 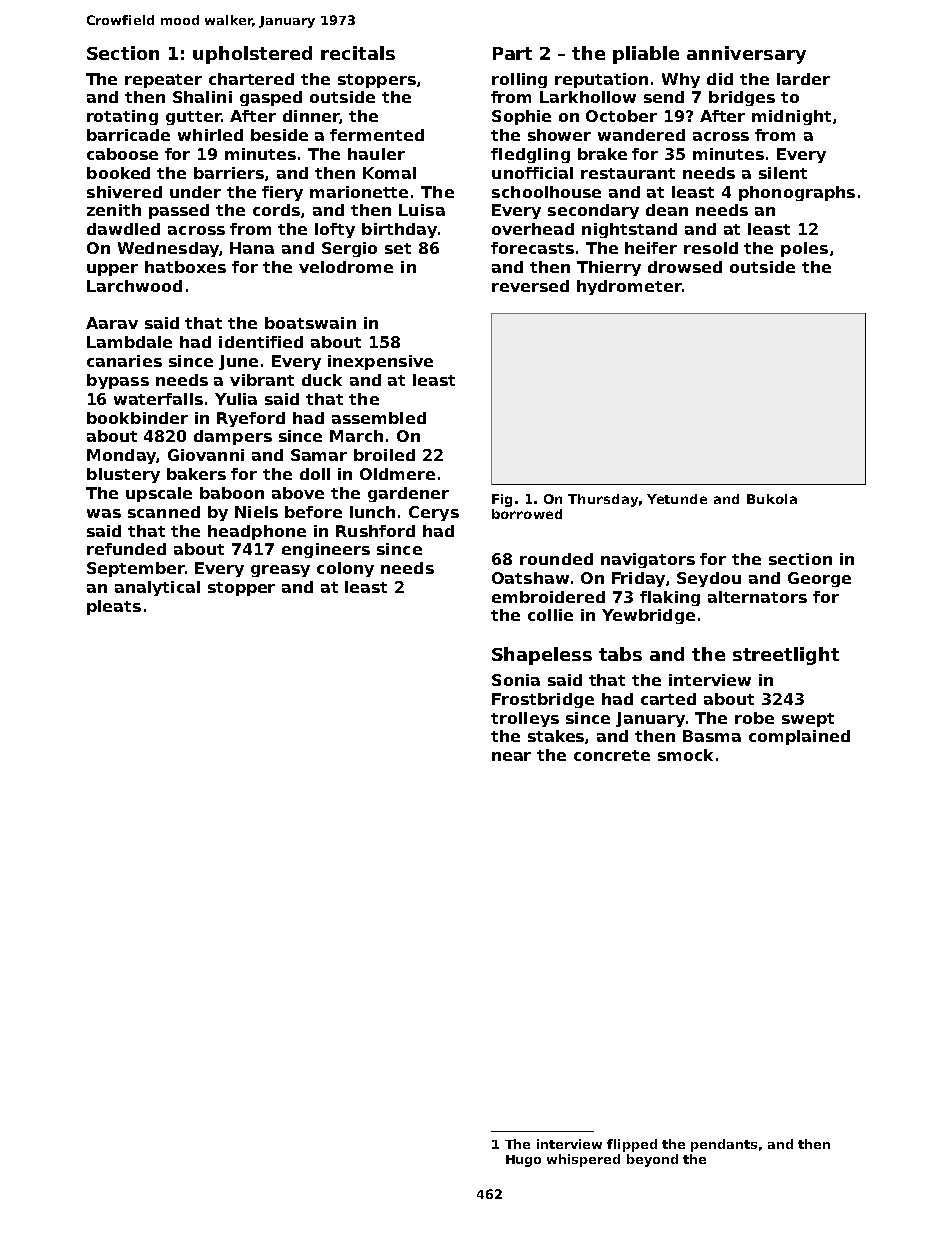 What do you see at coordinates (252, 55) in the screenshot?
I see `upholstered` at bounding box center [252, 55].
